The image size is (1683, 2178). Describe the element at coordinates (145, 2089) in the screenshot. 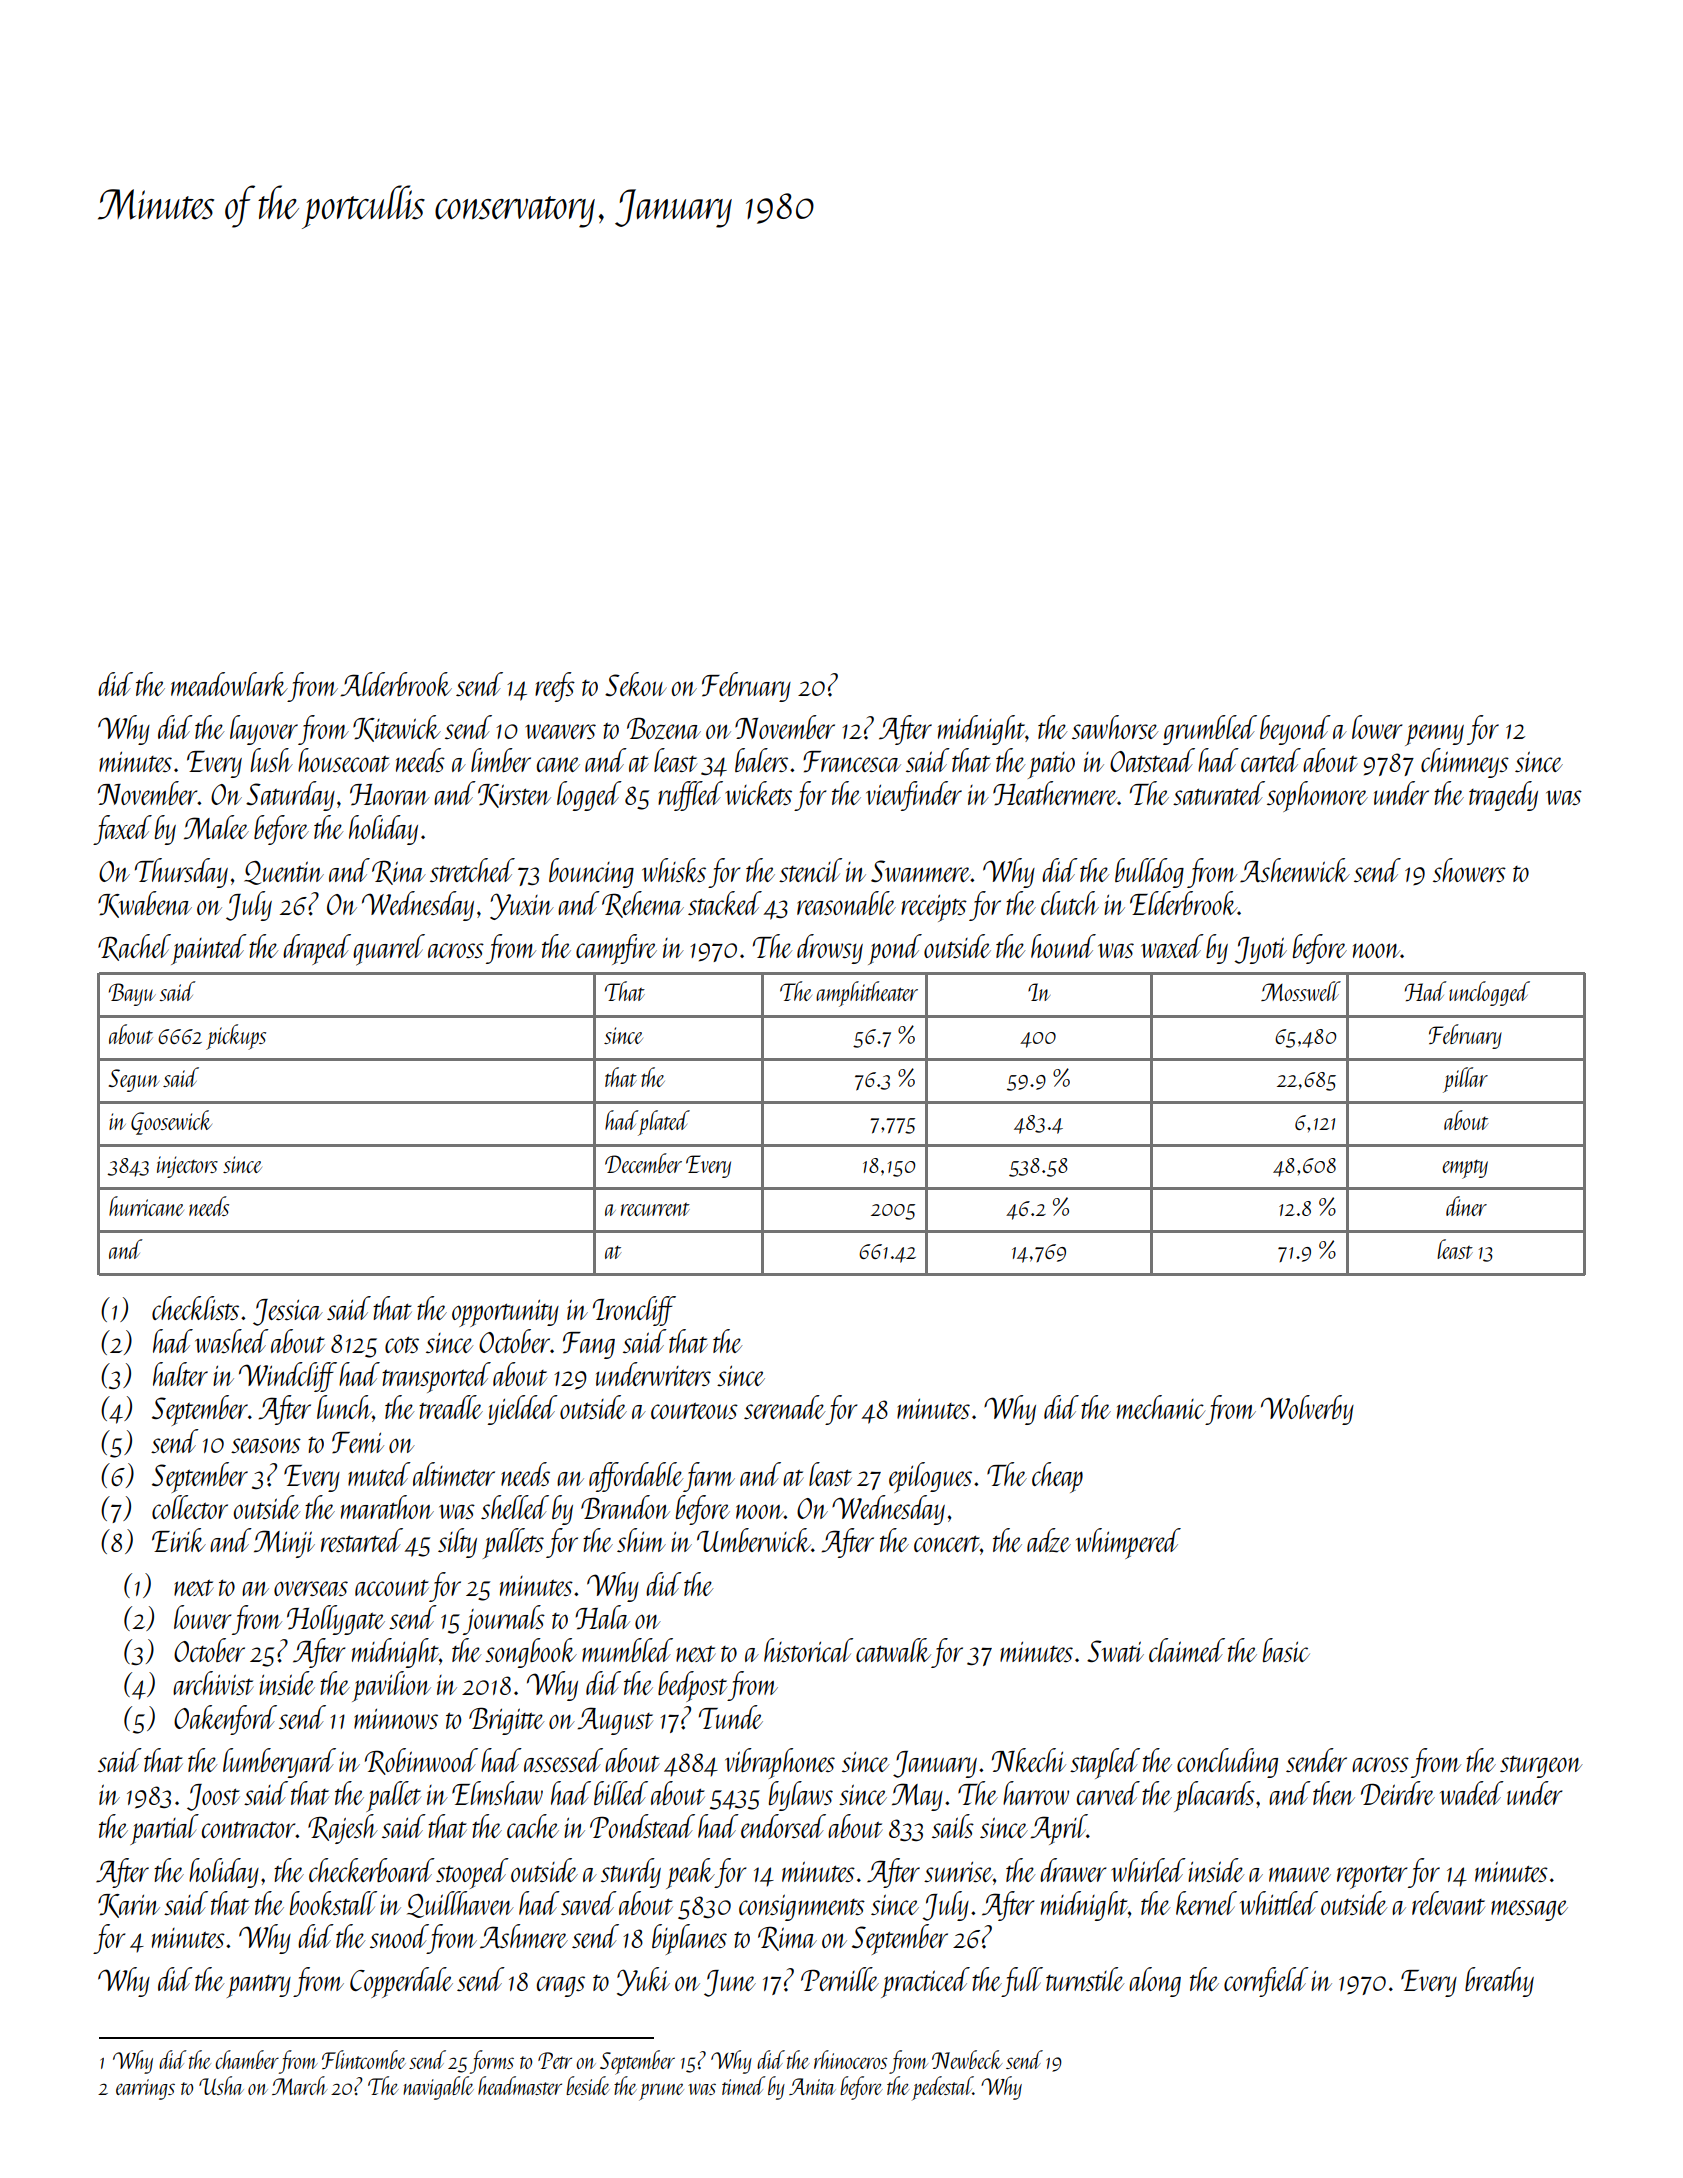

I see `earrings` at that location.
